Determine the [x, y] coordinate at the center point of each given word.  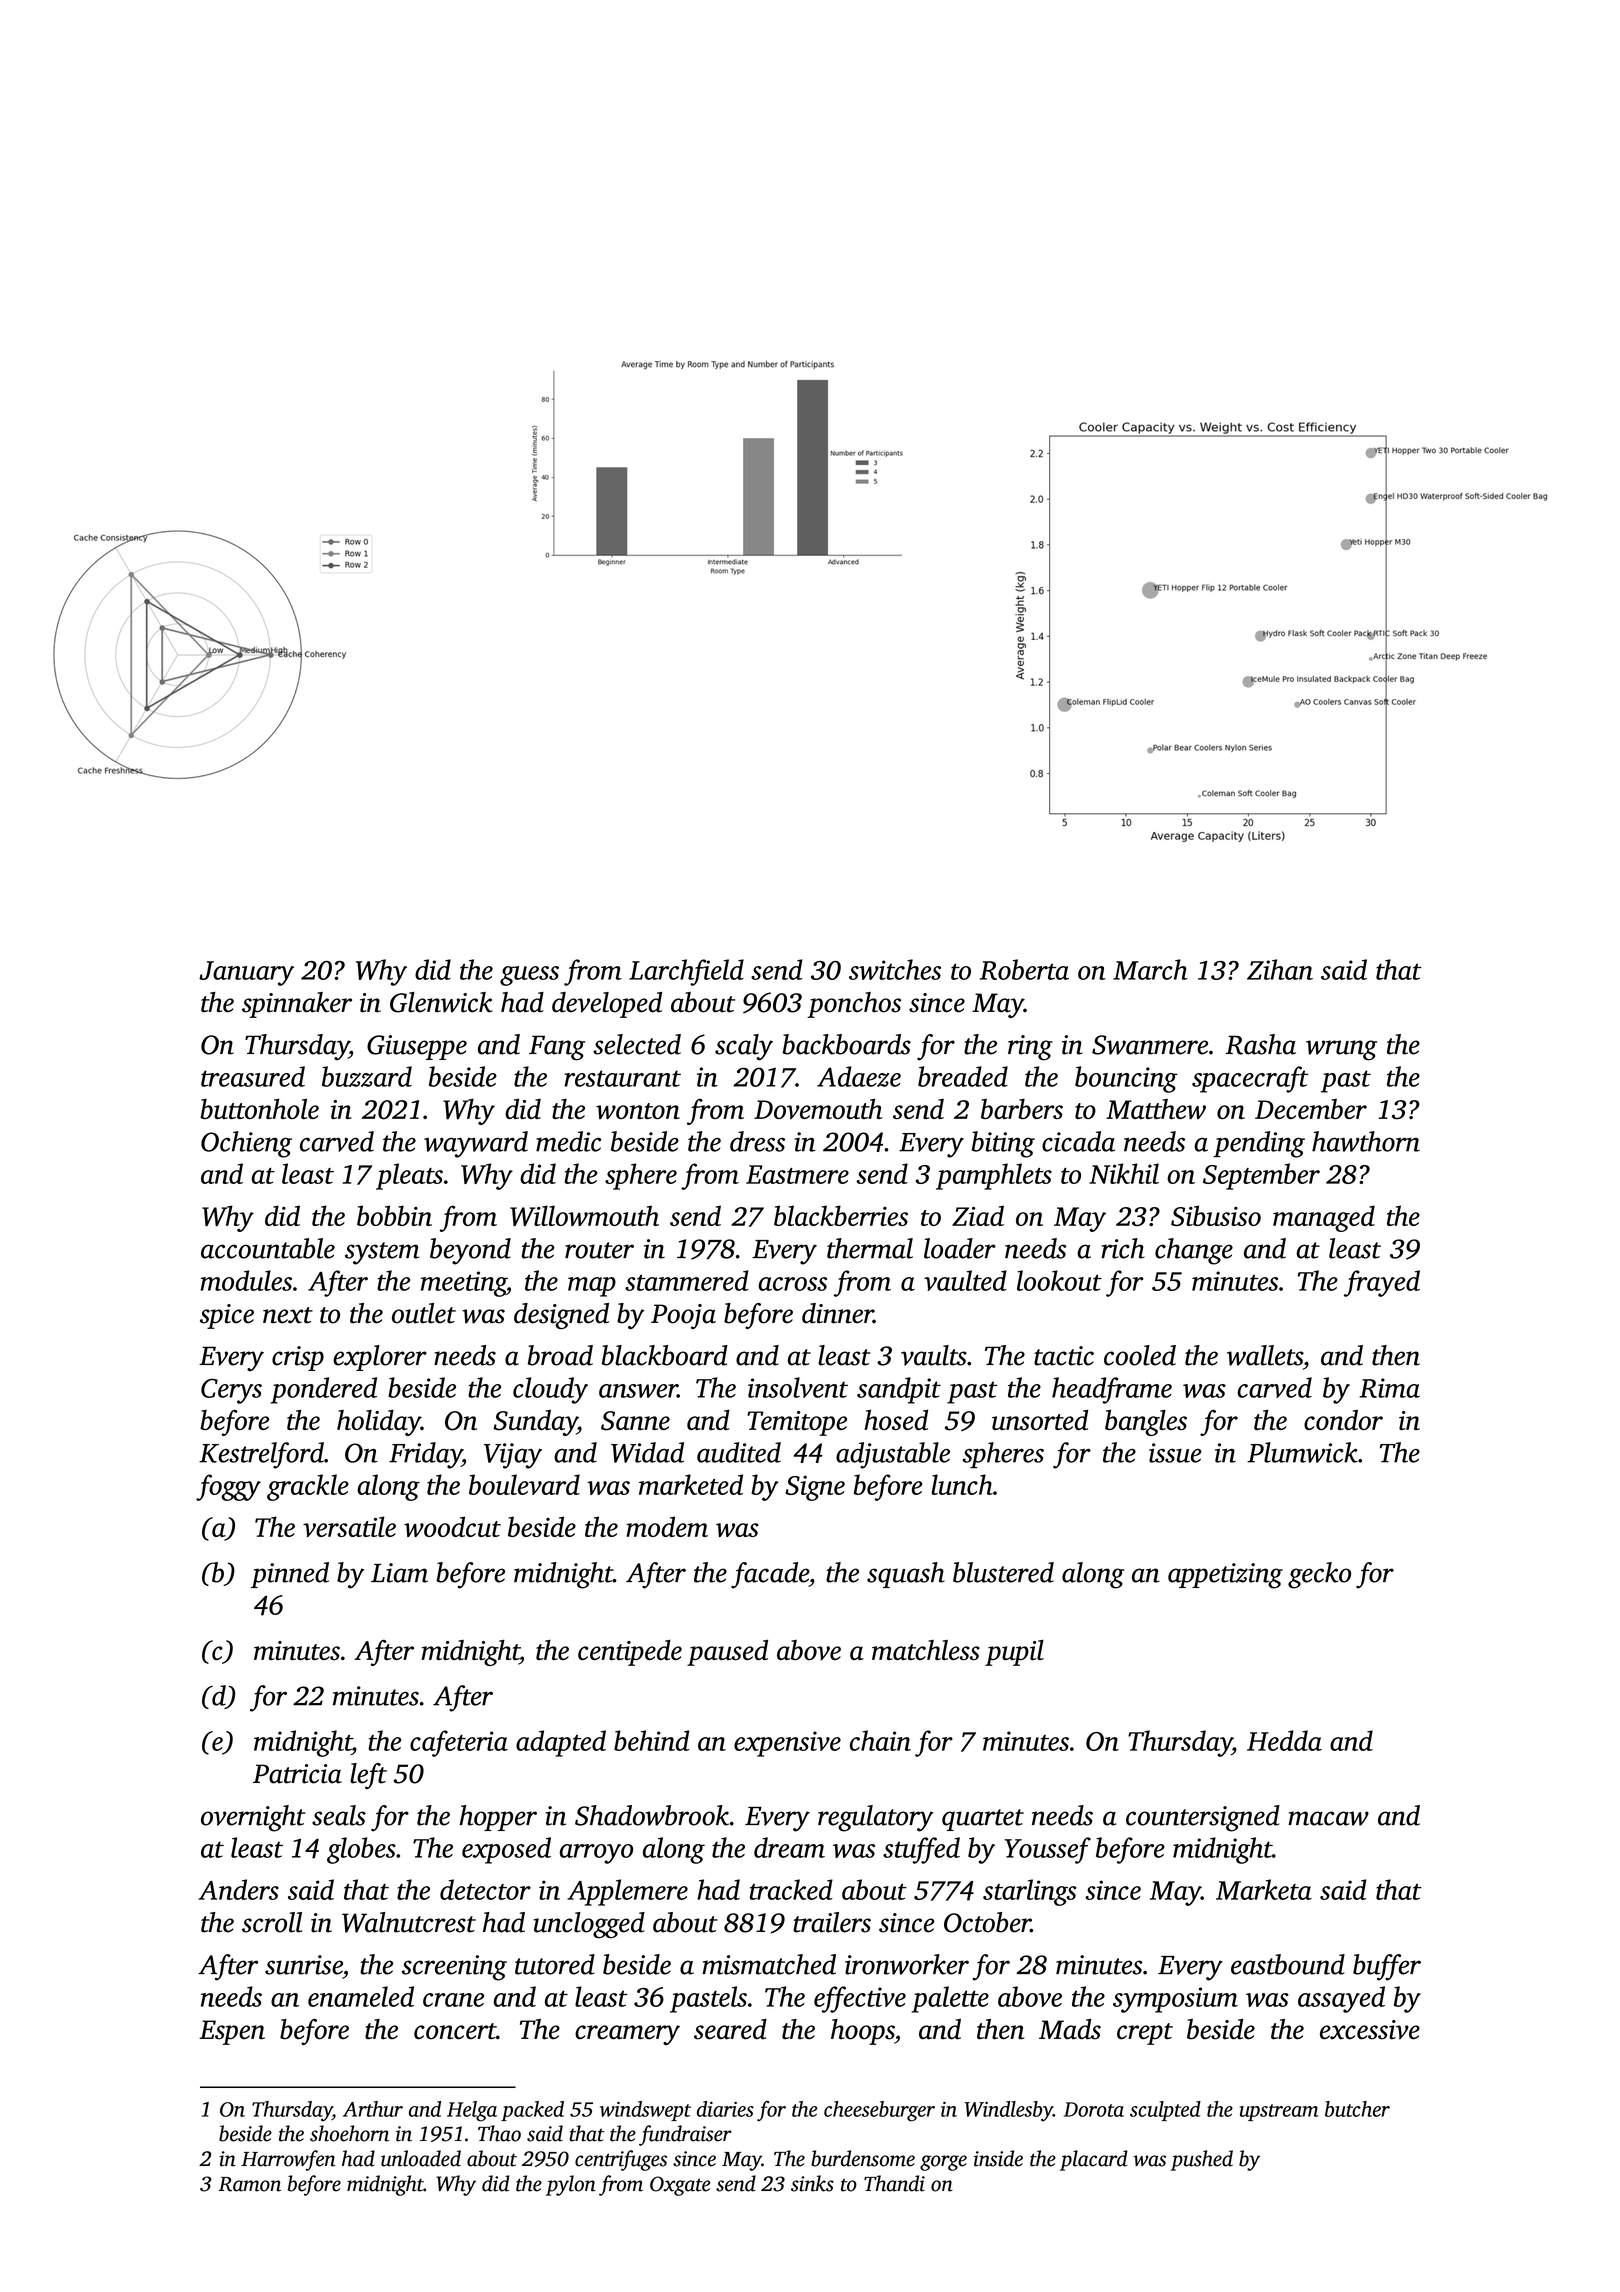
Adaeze [859, 1076]
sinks [812, 2183]
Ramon [249, 2184]
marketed [691, 1484]
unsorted [1040, 1420]
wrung [1341, 1050]
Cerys [231, 1391]
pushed [1202, 2160]
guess [529, 976]
